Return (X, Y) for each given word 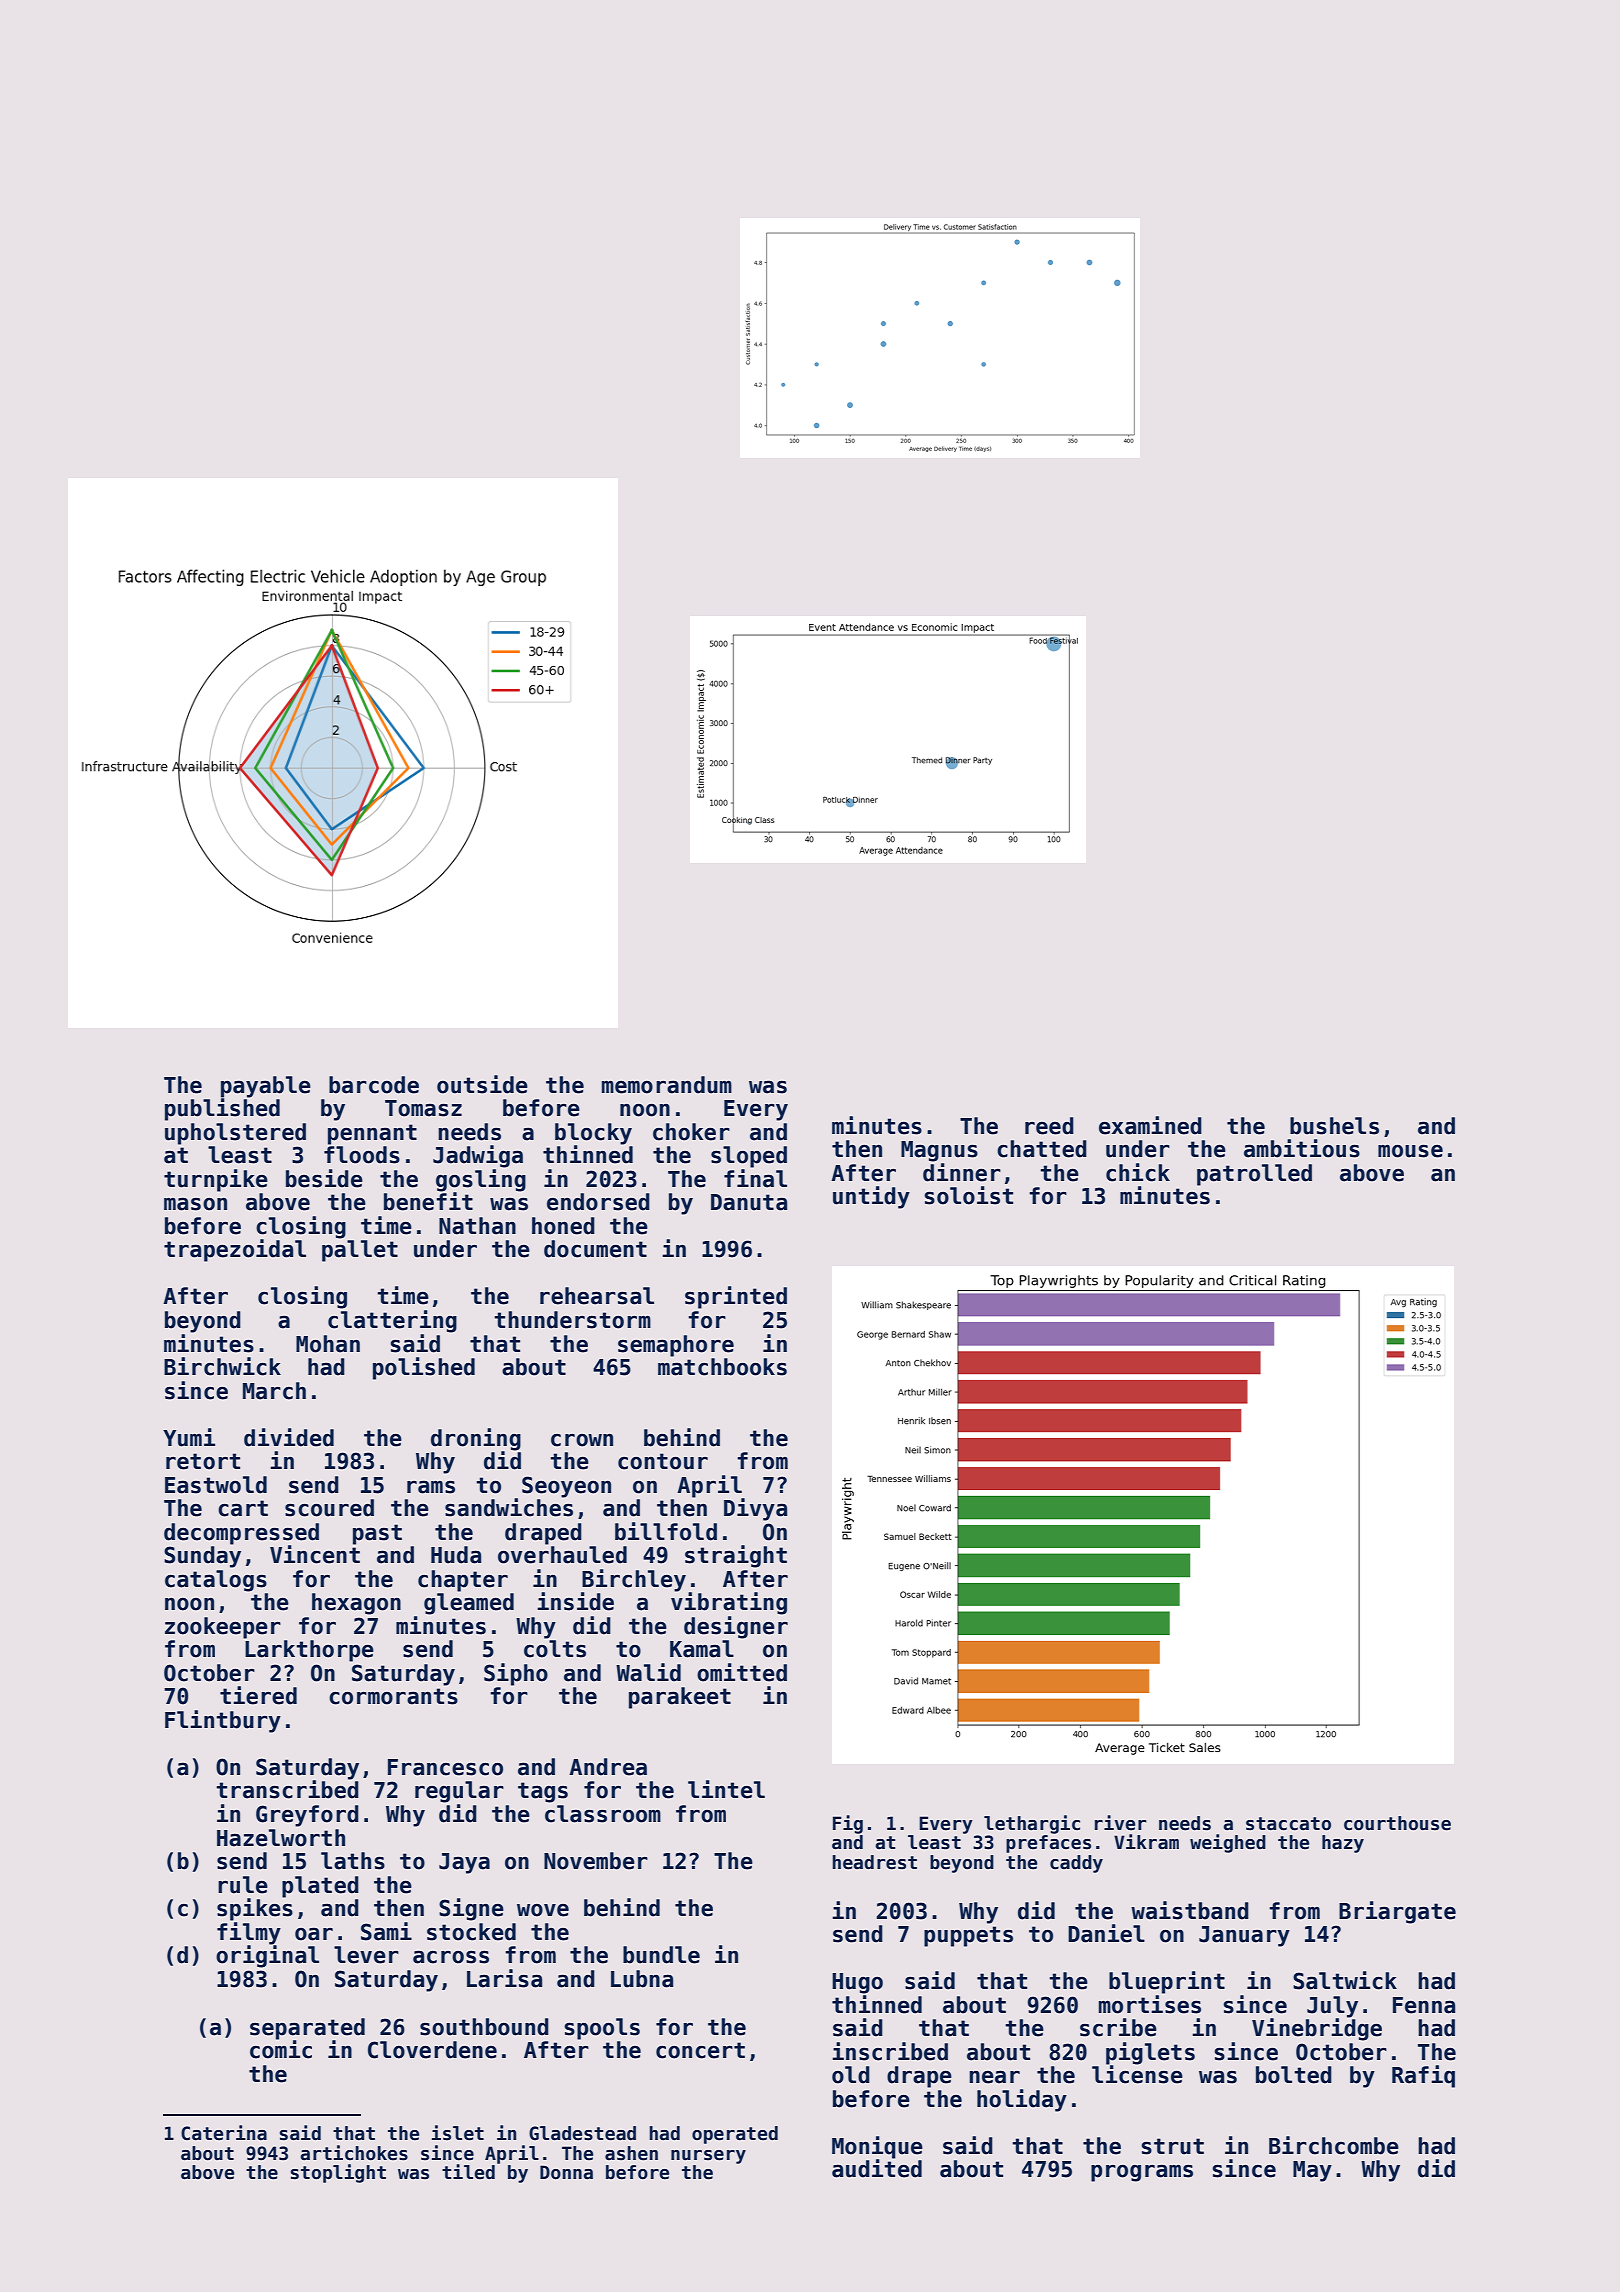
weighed (1228, 1843)
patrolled (1254, 1175)
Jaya (464, 1863)
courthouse (1397, 1823)
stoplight (338, 2173)
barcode (374, 1085)
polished (424, 1368)
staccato (1288, 1824)
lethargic (1032, 1824)
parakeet (680, 1698)
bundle (661, 1955)
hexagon (356, 1604)
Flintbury (223, 1721)
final (755, 1178)
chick (1138, 1172)
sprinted (736, 1297)
